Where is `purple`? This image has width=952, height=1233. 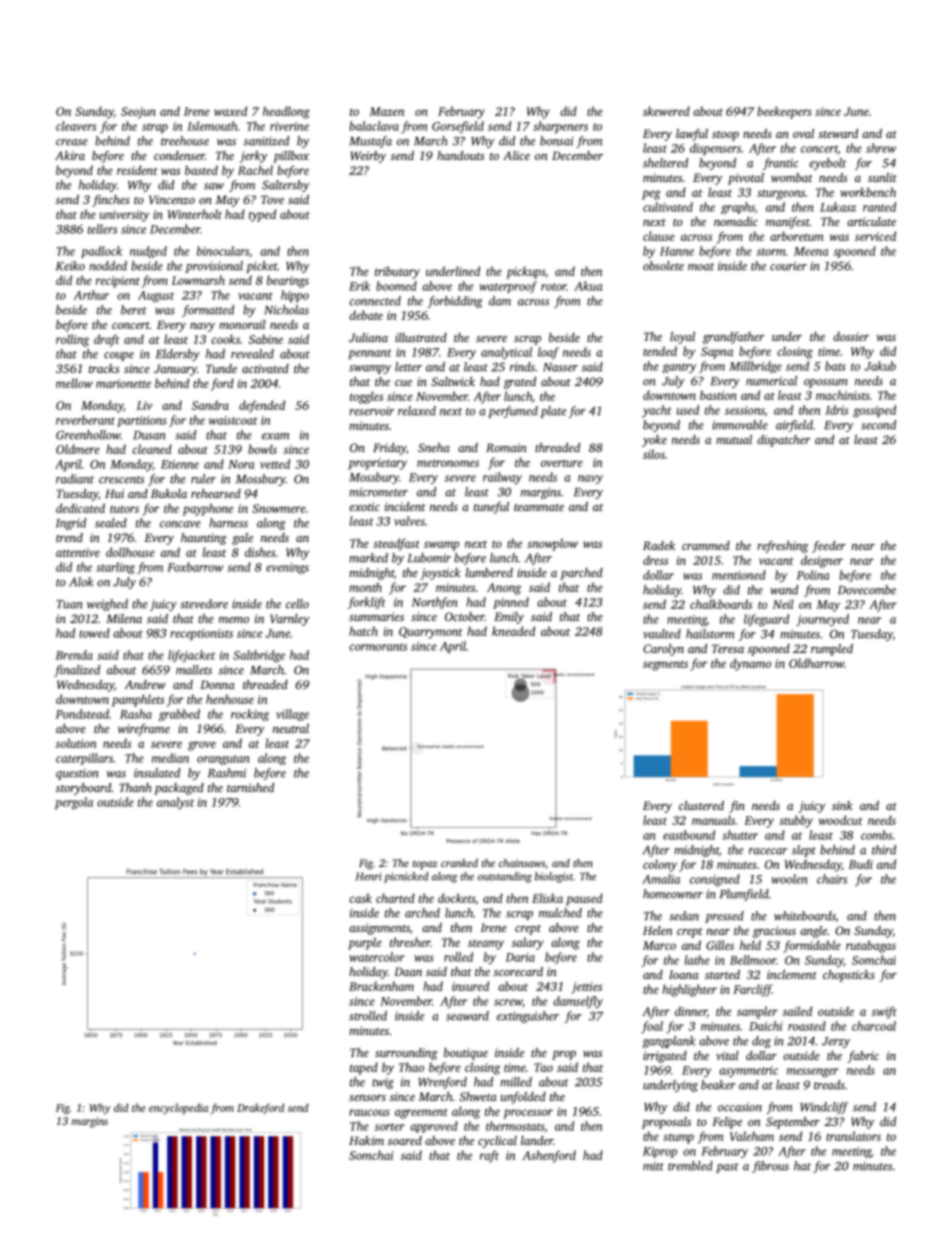 purple is located at coordinates (365, 943).
